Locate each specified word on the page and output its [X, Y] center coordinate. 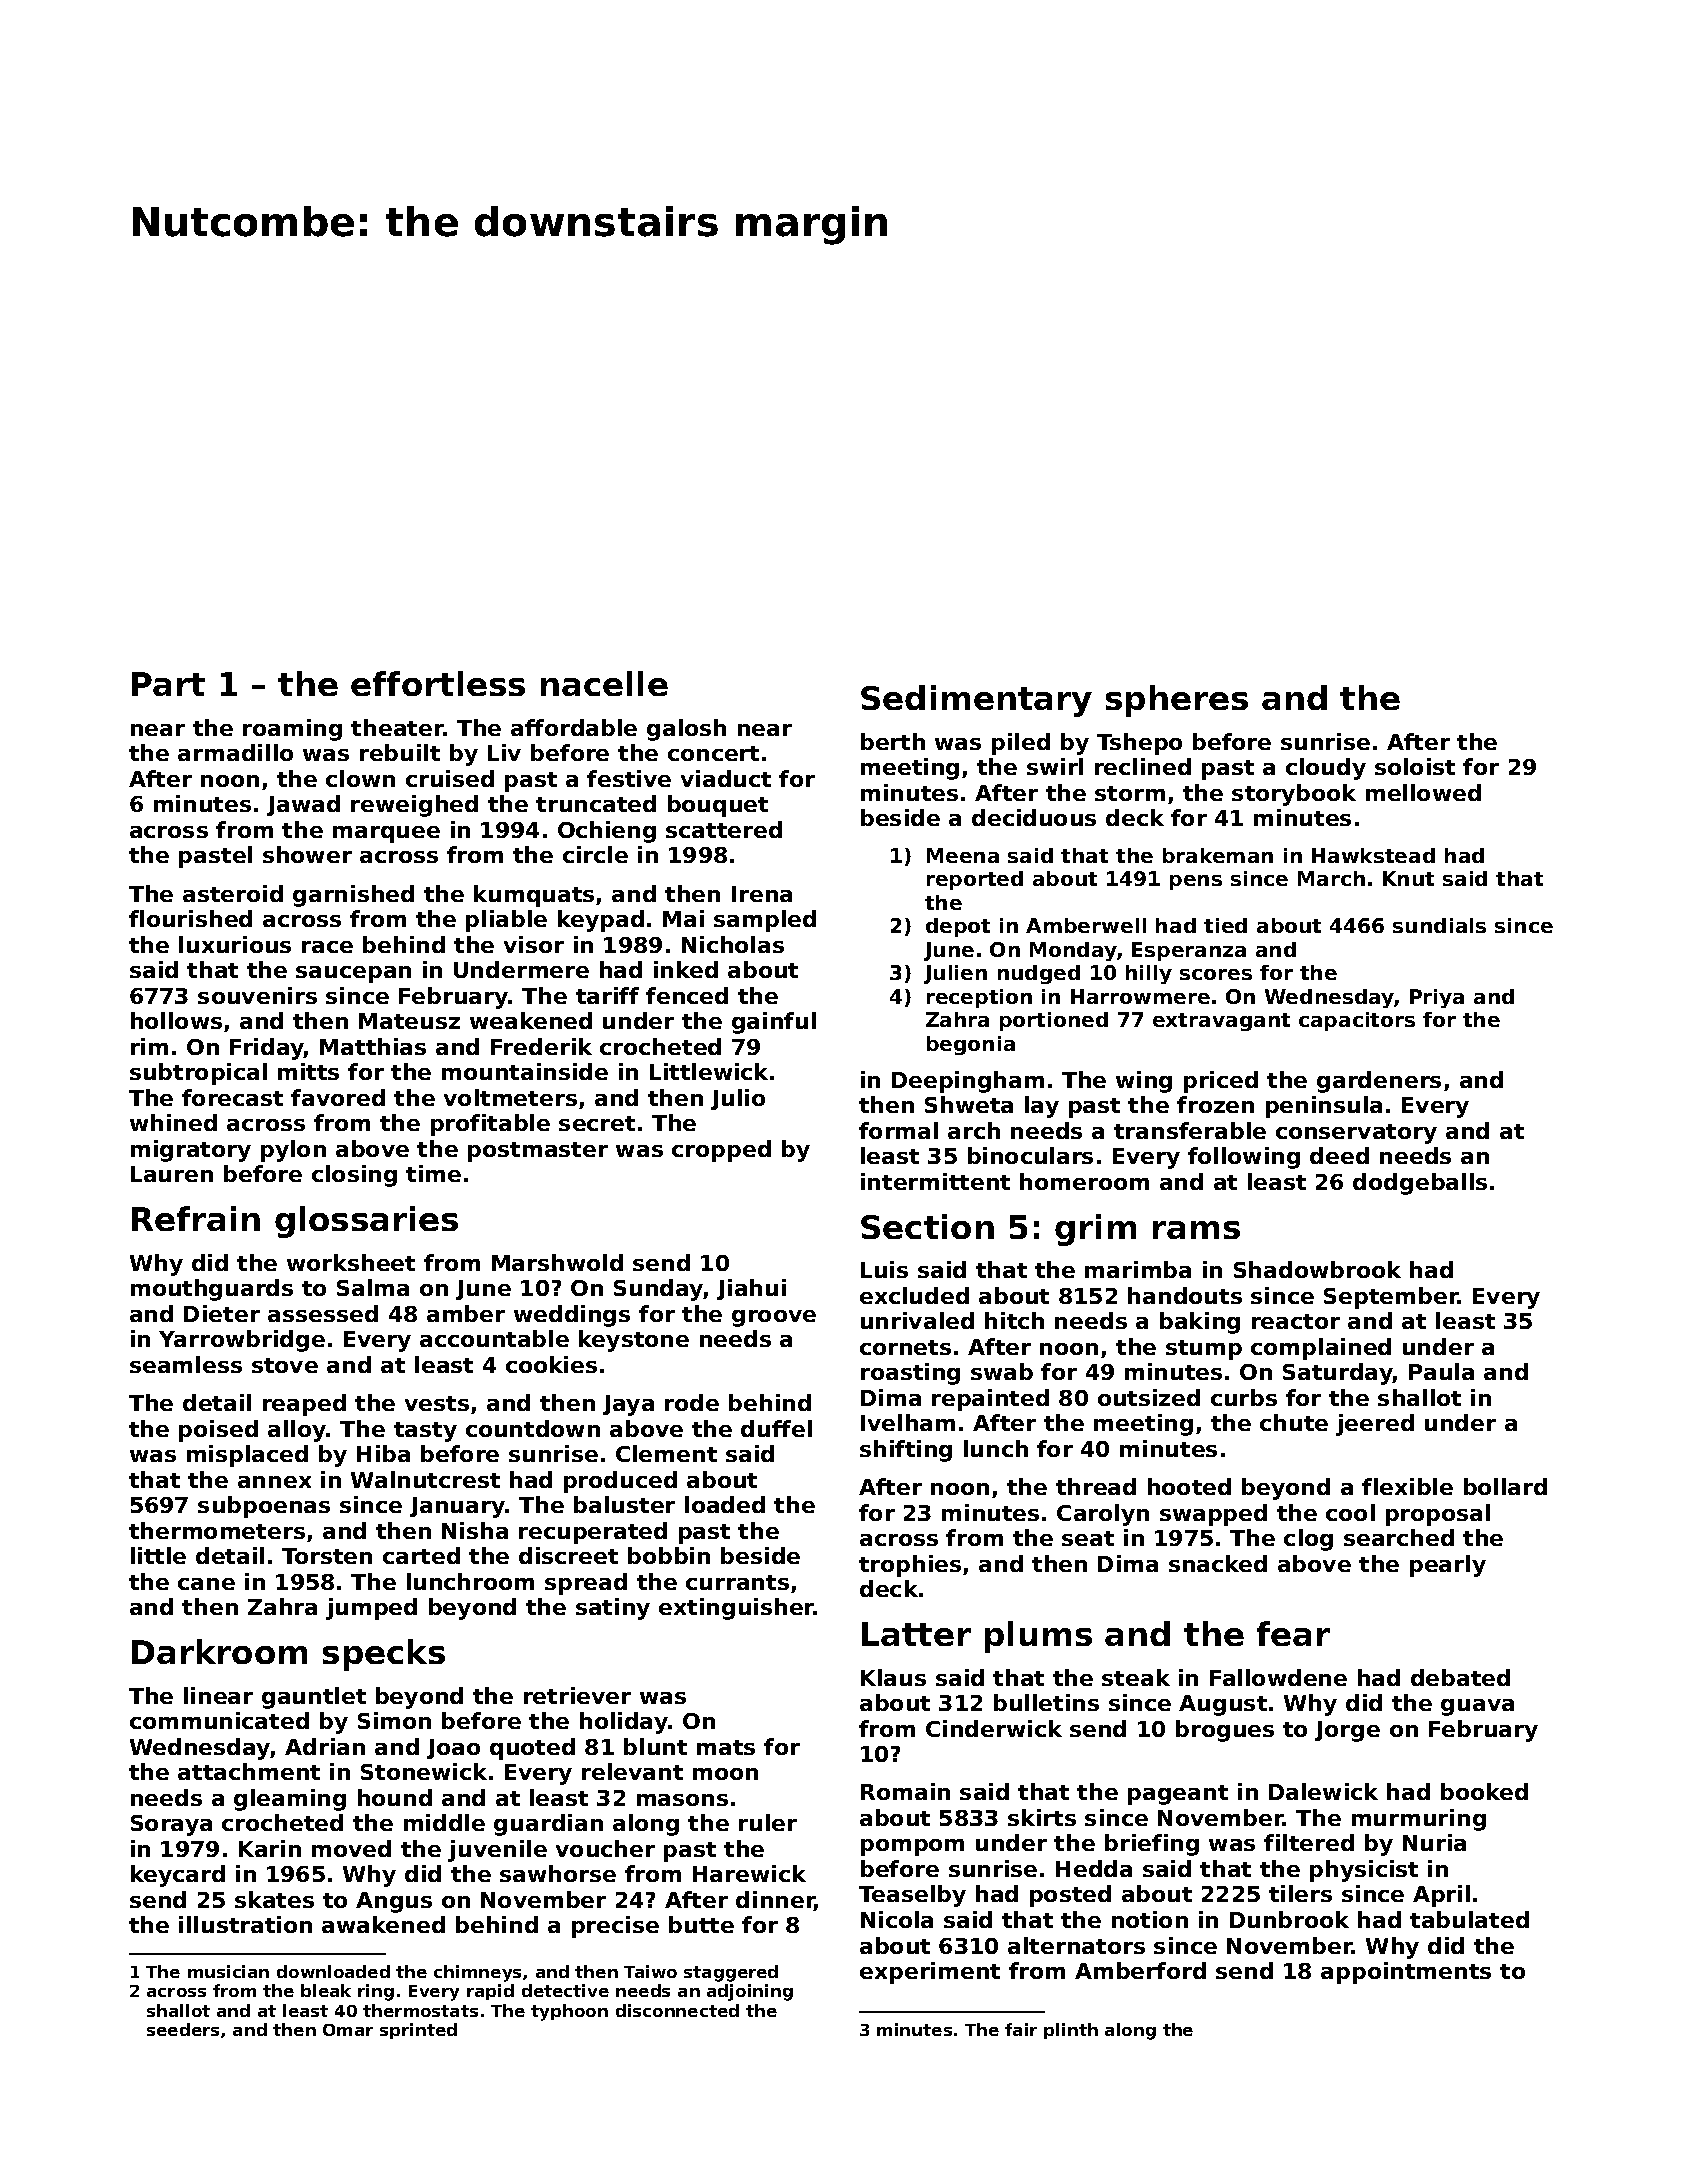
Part [168, 684]
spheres [1177, 701]
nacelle [604, 683]
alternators [1076, 1945]
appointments [1406, 1973]
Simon [394, 1720]
